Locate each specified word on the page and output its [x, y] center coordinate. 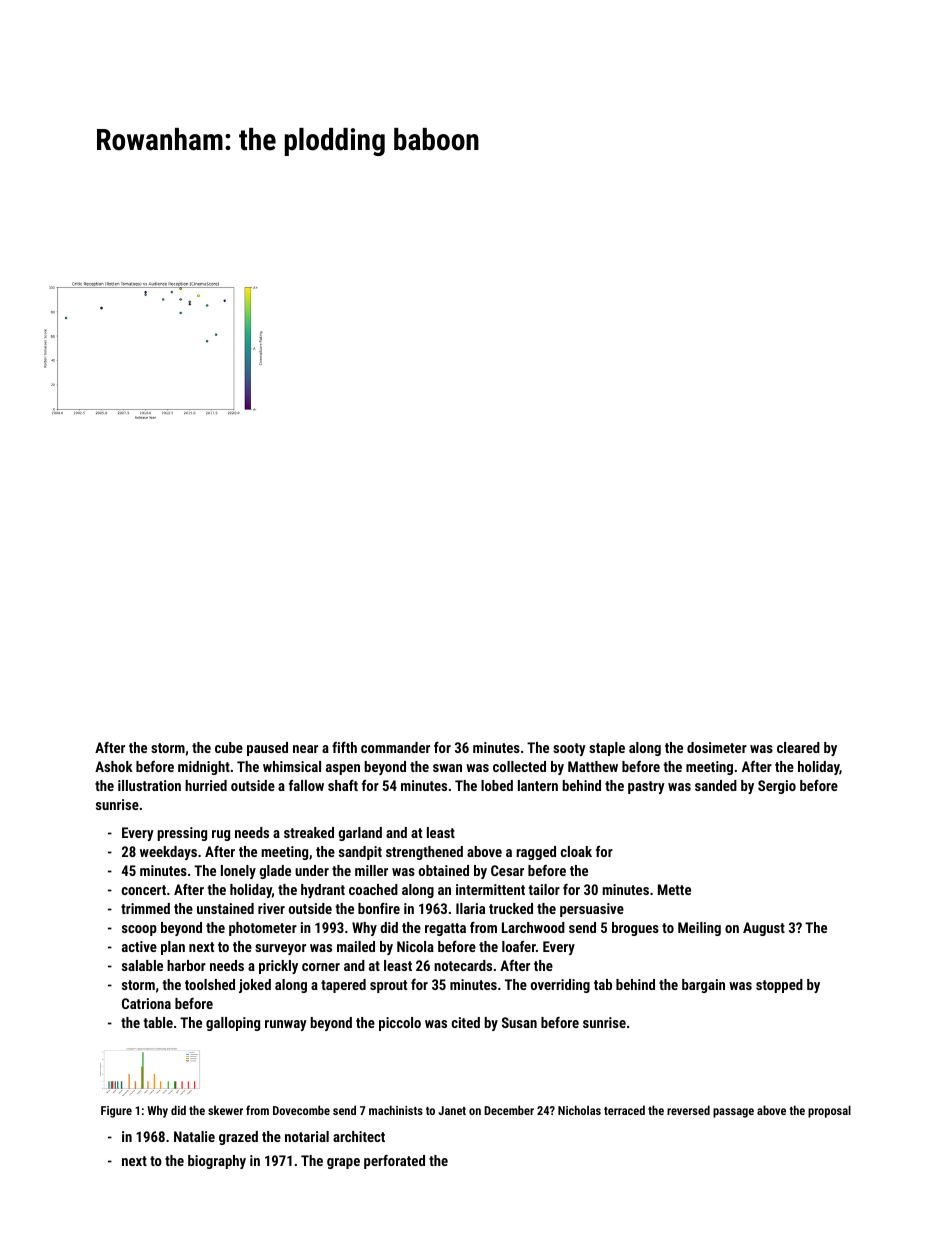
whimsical [292, 766]
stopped [779, 986]
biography [217, 1162]
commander [395, 747]
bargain [703, 986]
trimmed [145, 908]
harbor [186, 965]
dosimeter [717, 747]
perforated [394, 1162]
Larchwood [533, 927]
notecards [463, 965]
